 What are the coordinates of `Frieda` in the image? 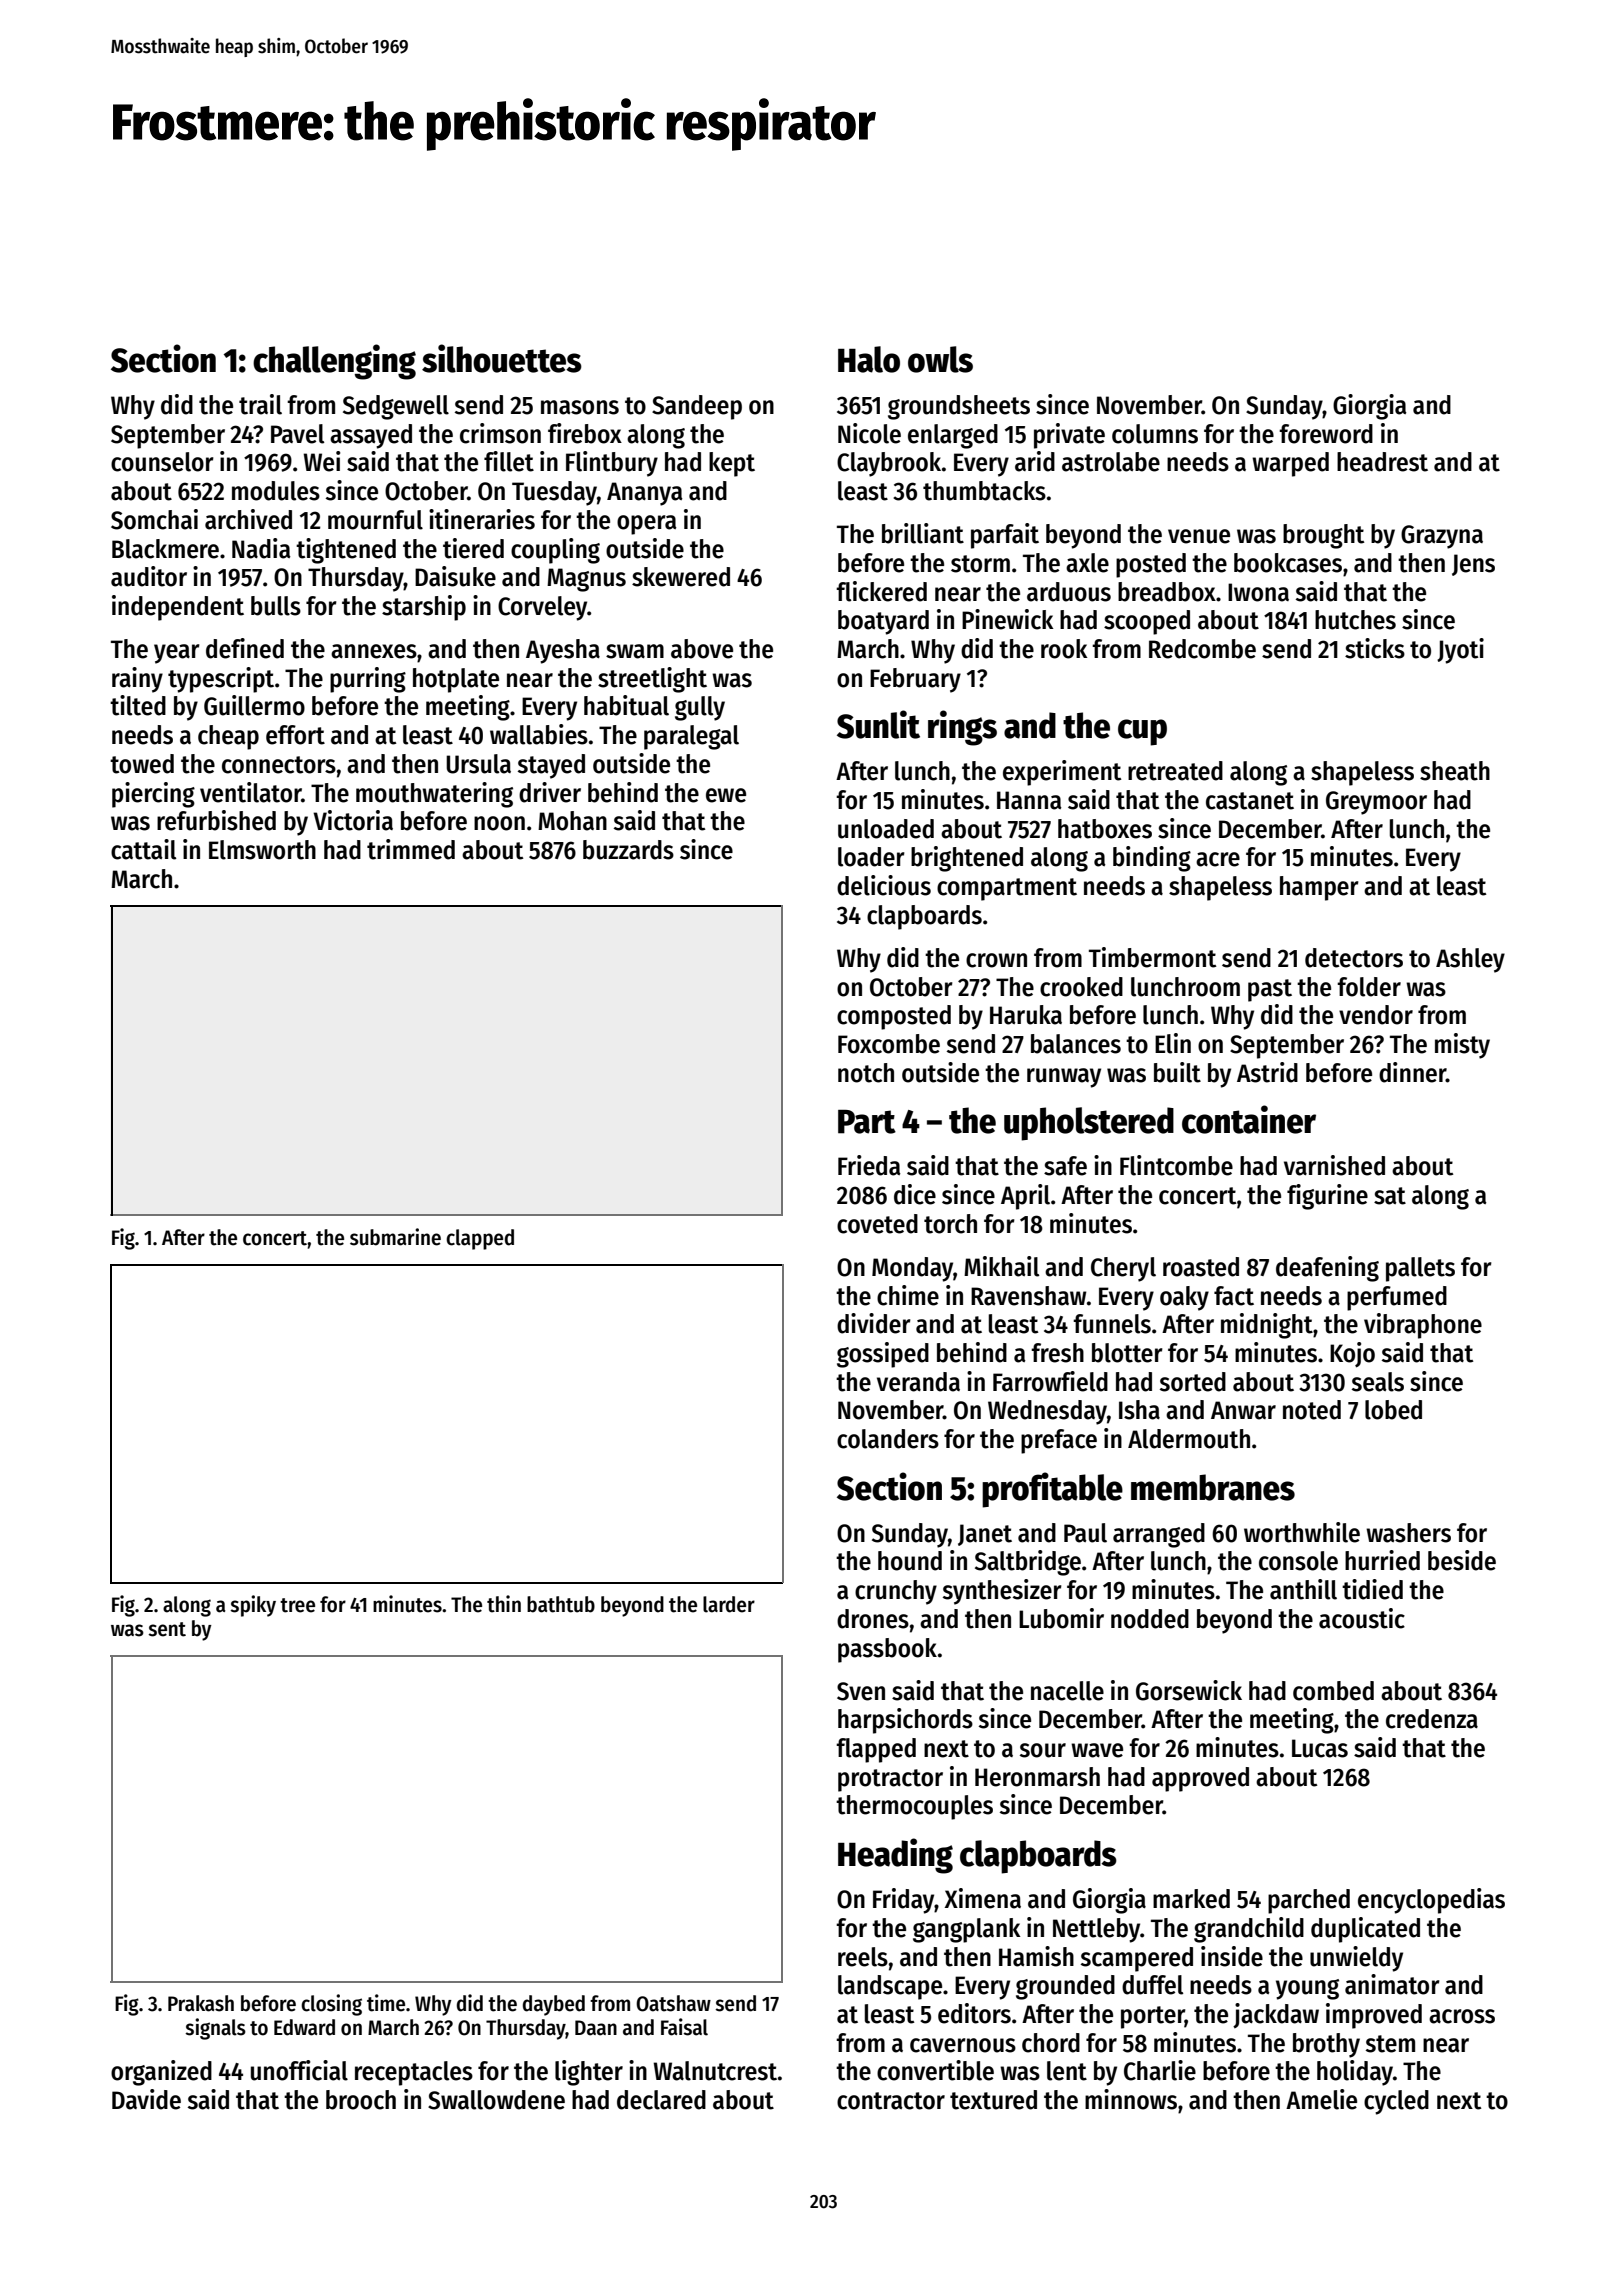 It's located at (869, 1165).
